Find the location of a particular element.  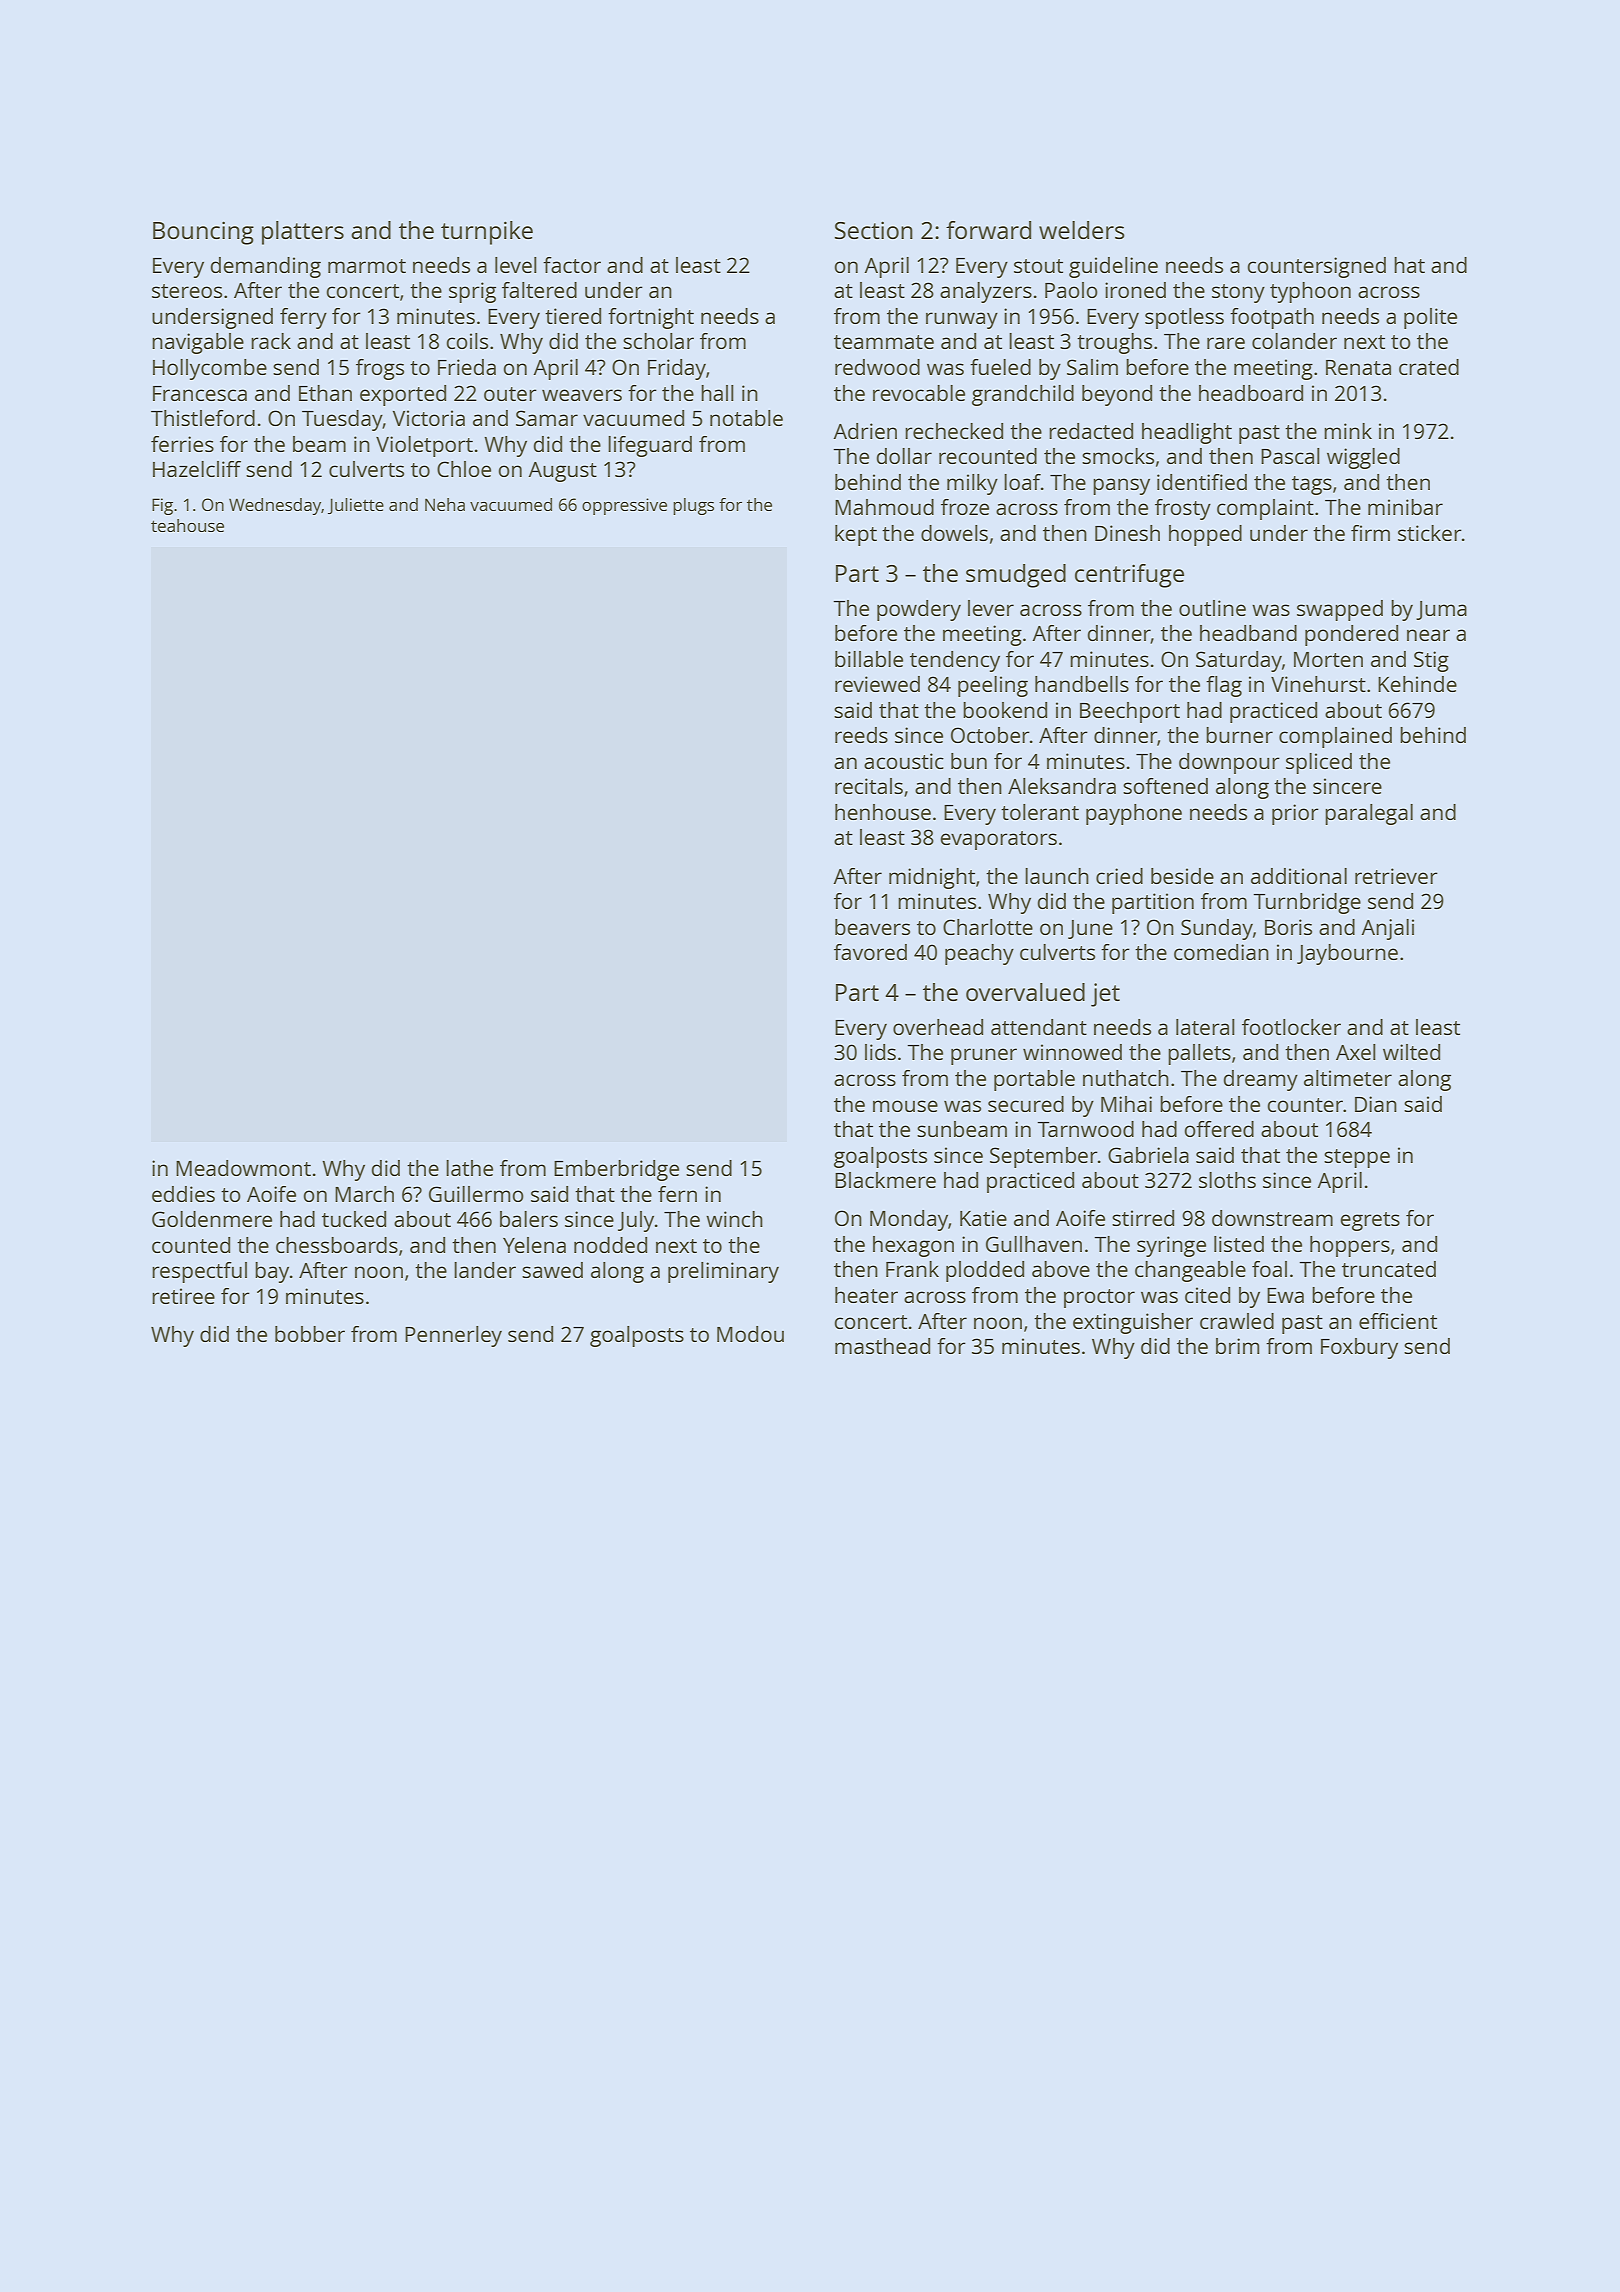

Meadowmont is located at coordinates (243, 1168).
